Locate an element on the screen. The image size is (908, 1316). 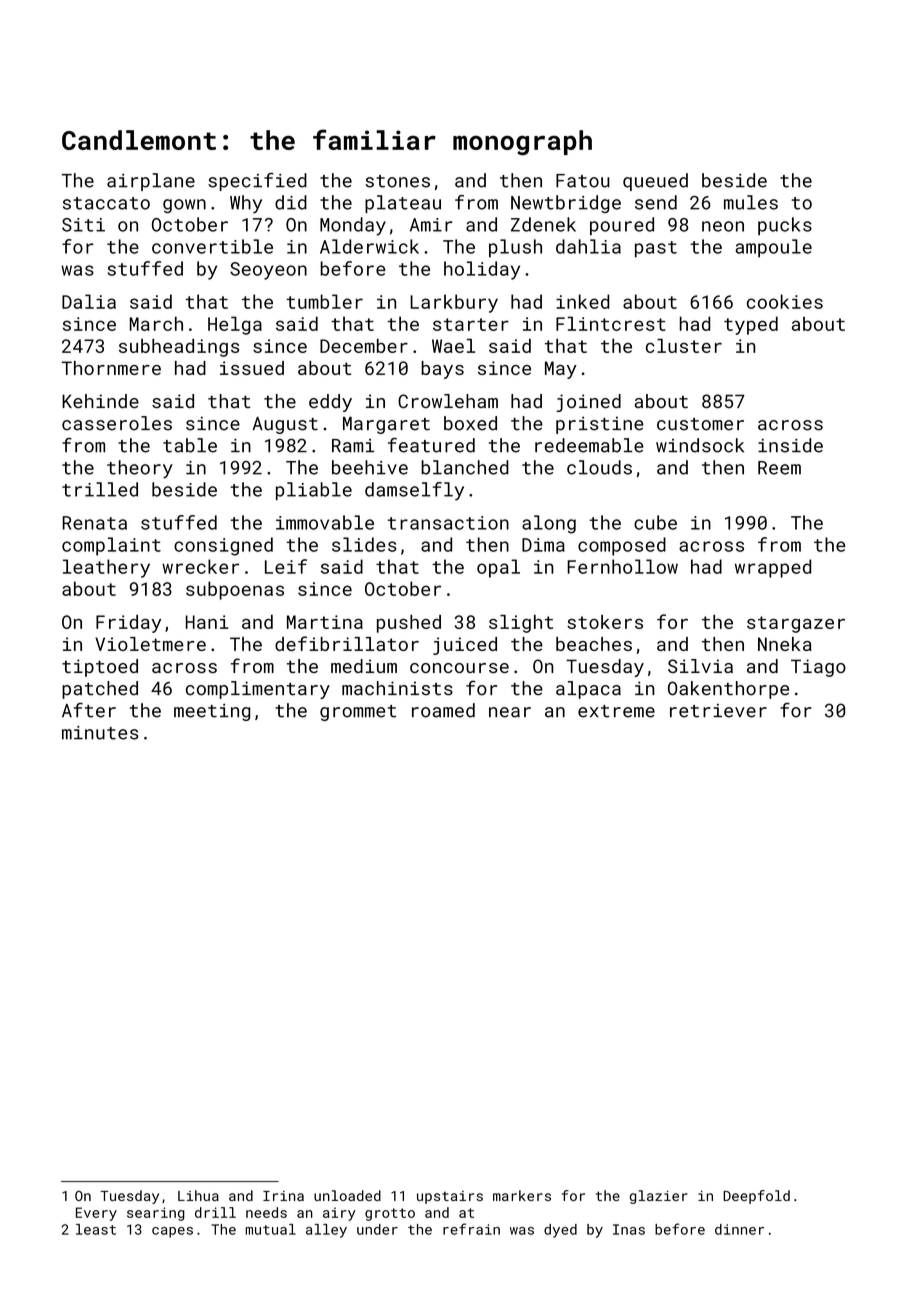
Helga is located at coordinates (235, 325).
